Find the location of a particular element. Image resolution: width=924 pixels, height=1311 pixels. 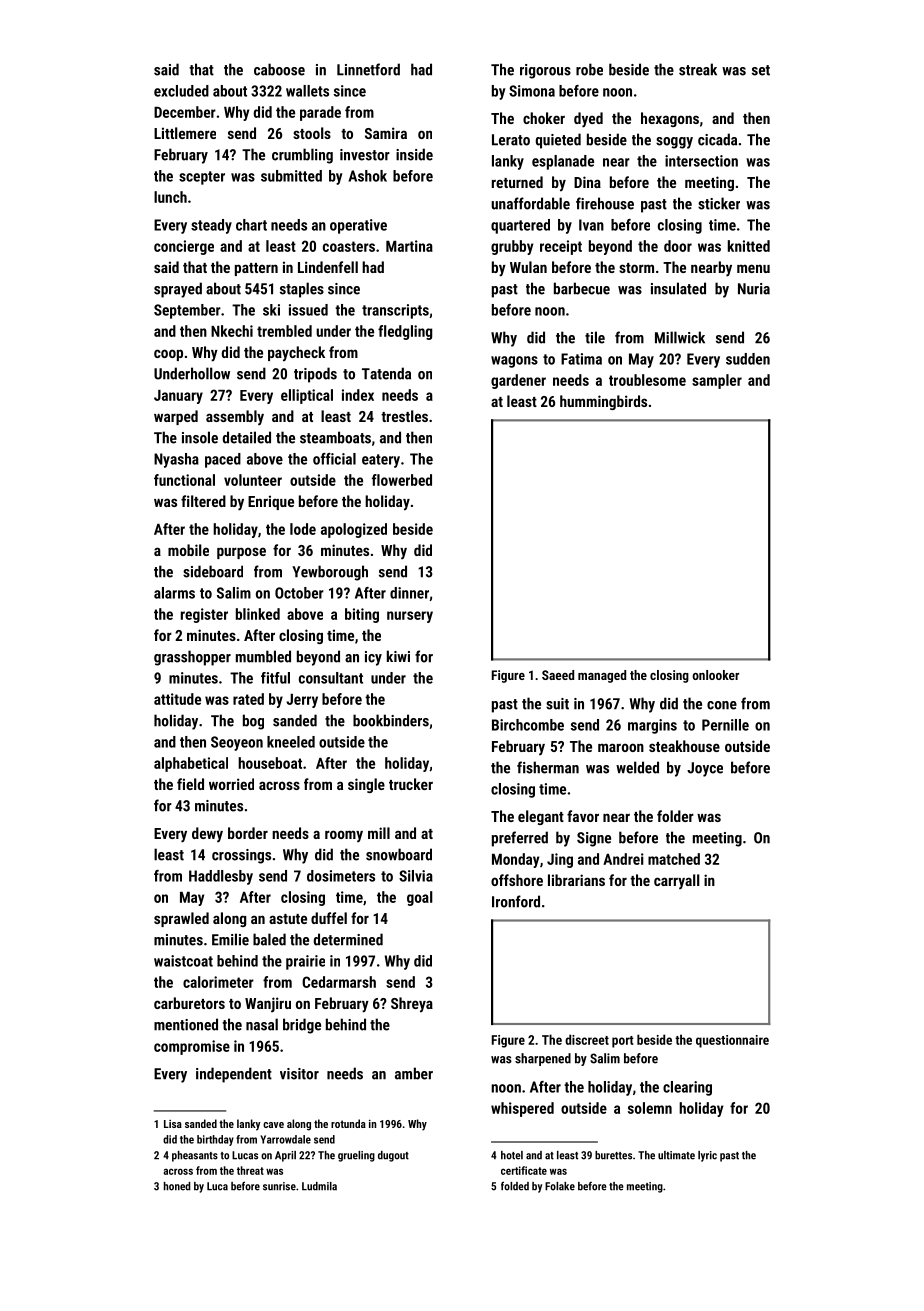

grubby is located at coordinates (512, 247).
